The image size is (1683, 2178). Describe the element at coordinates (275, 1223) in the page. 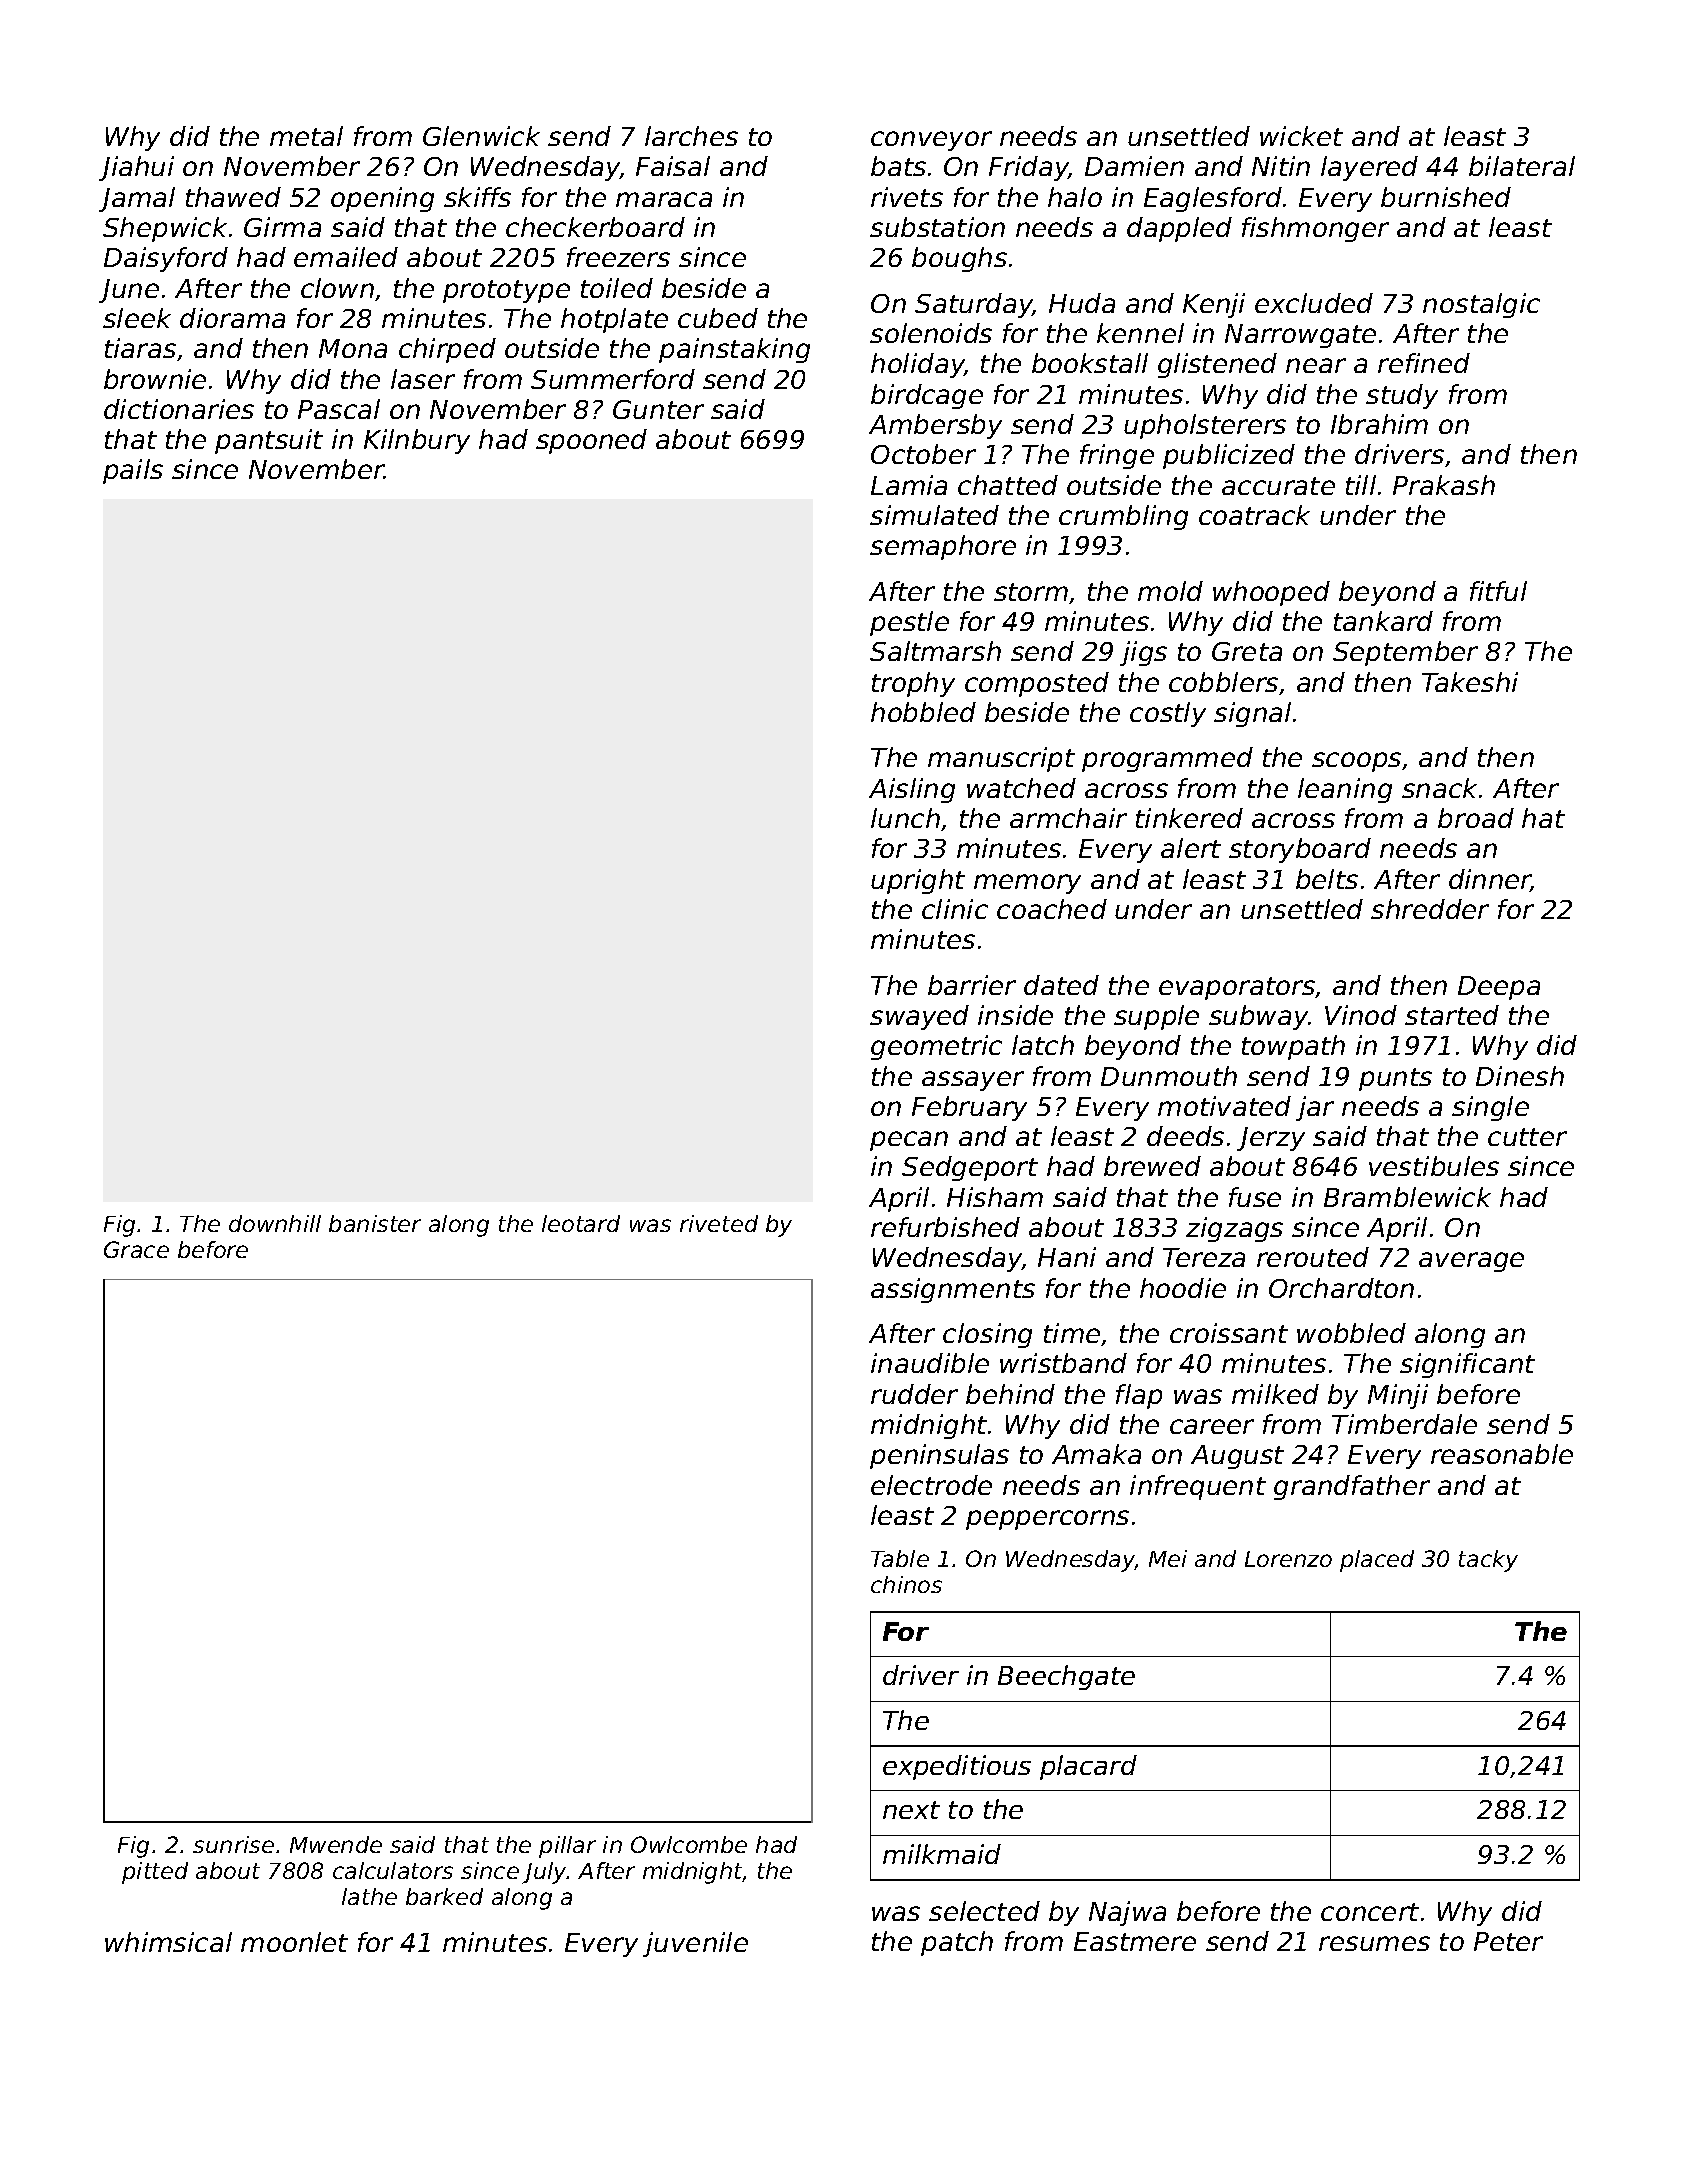

I see `downhill` at that location.
